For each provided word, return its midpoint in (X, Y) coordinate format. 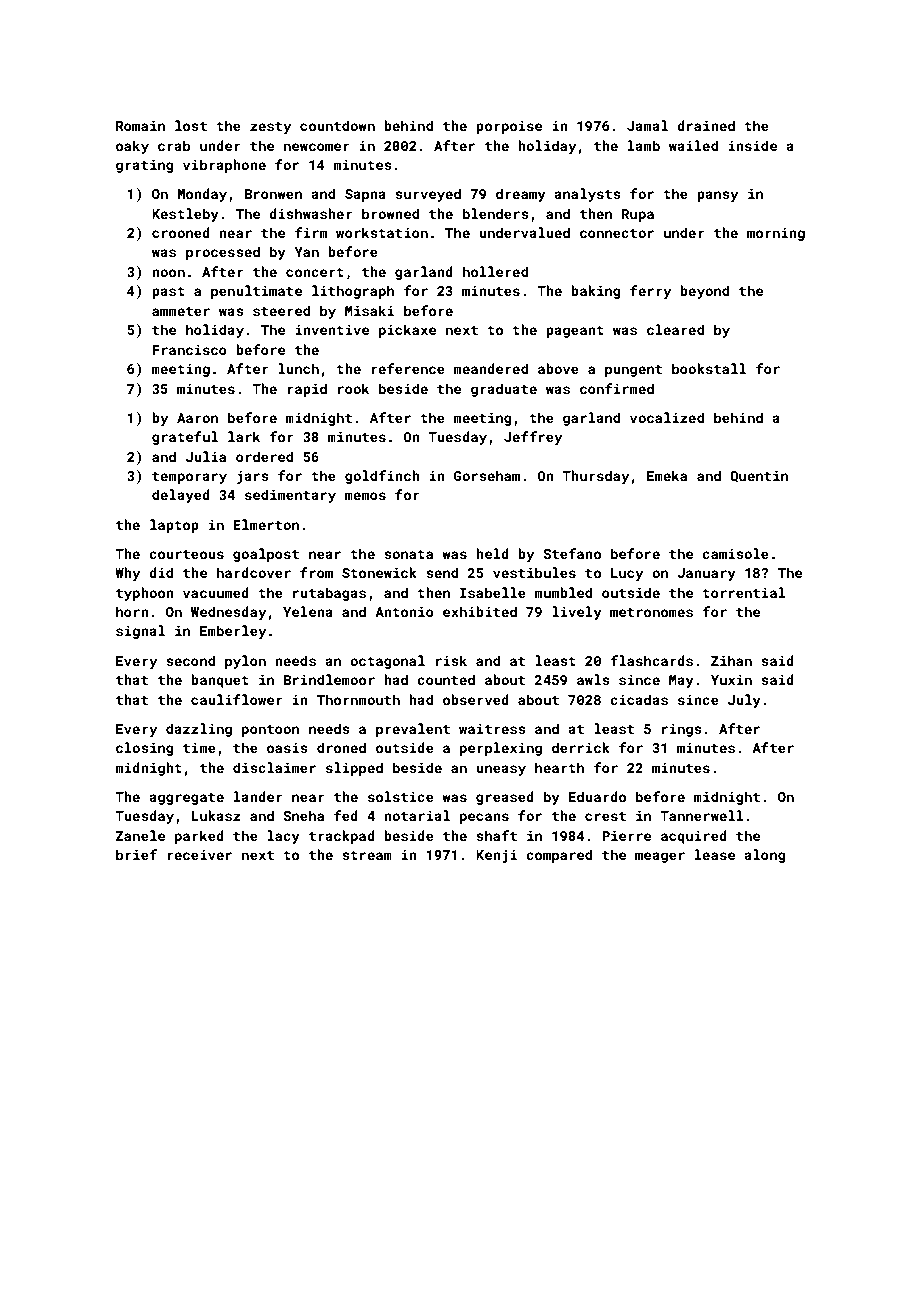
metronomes (651, 612)
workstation (382, 232)
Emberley (233, 632)
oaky (132, 147)
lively (577, 613)
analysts (587, 195)
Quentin (759, 477)
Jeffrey (533, 438)
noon (168, 273)
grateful (185, 438)
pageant (575, 332)
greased (505, 798)
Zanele (140, 835)
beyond (704, 292)
